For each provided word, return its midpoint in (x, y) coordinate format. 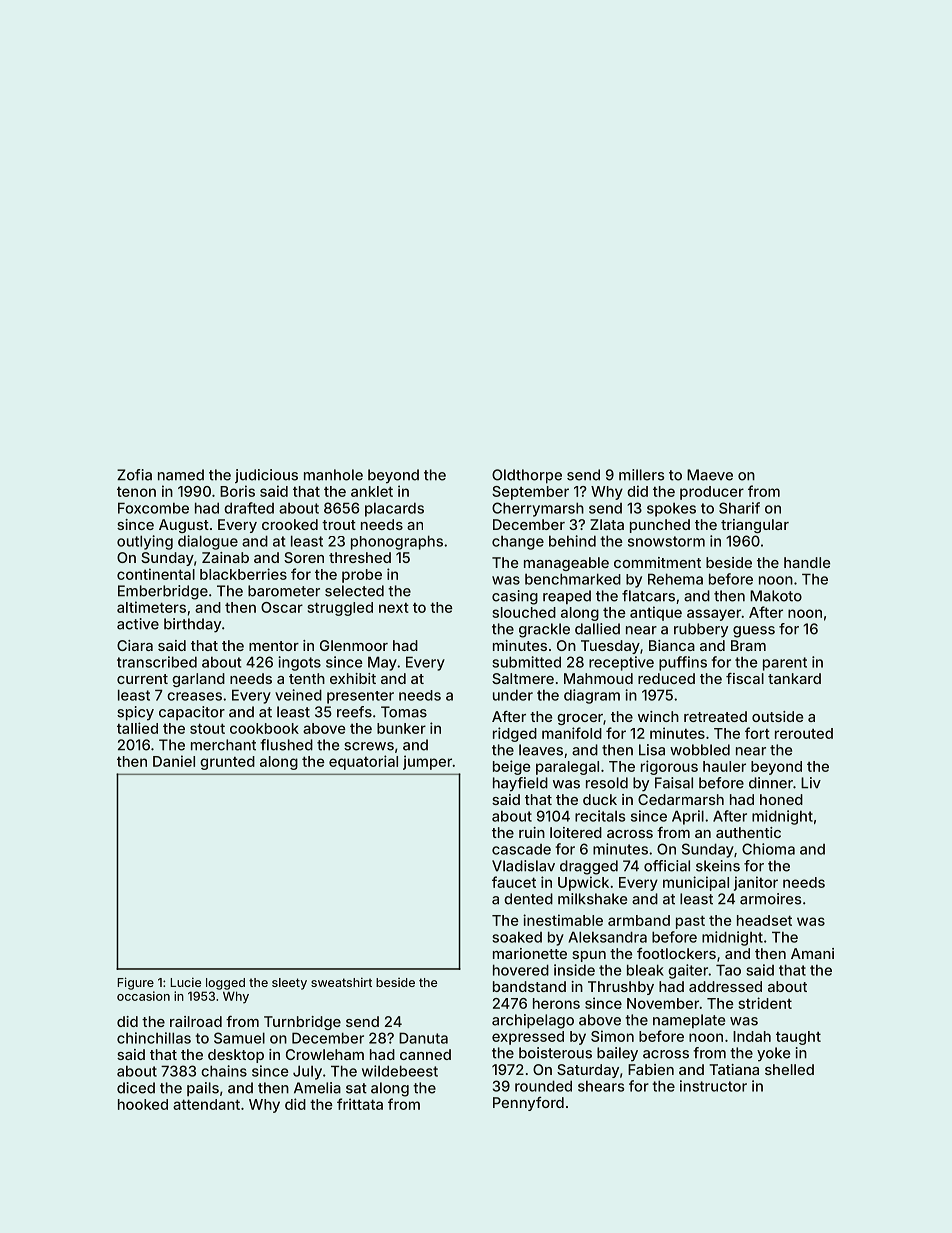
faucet (514, 882)
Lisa (652, 750)
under (513, 695)
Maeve (710, 475)
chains (224, 1071)
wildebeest (400, 1071)
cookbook (264, 728)
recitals (600, 816)
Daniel (174, 761)
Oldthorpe (527, 476)
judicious (266, 476)
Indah (752, 1036)
